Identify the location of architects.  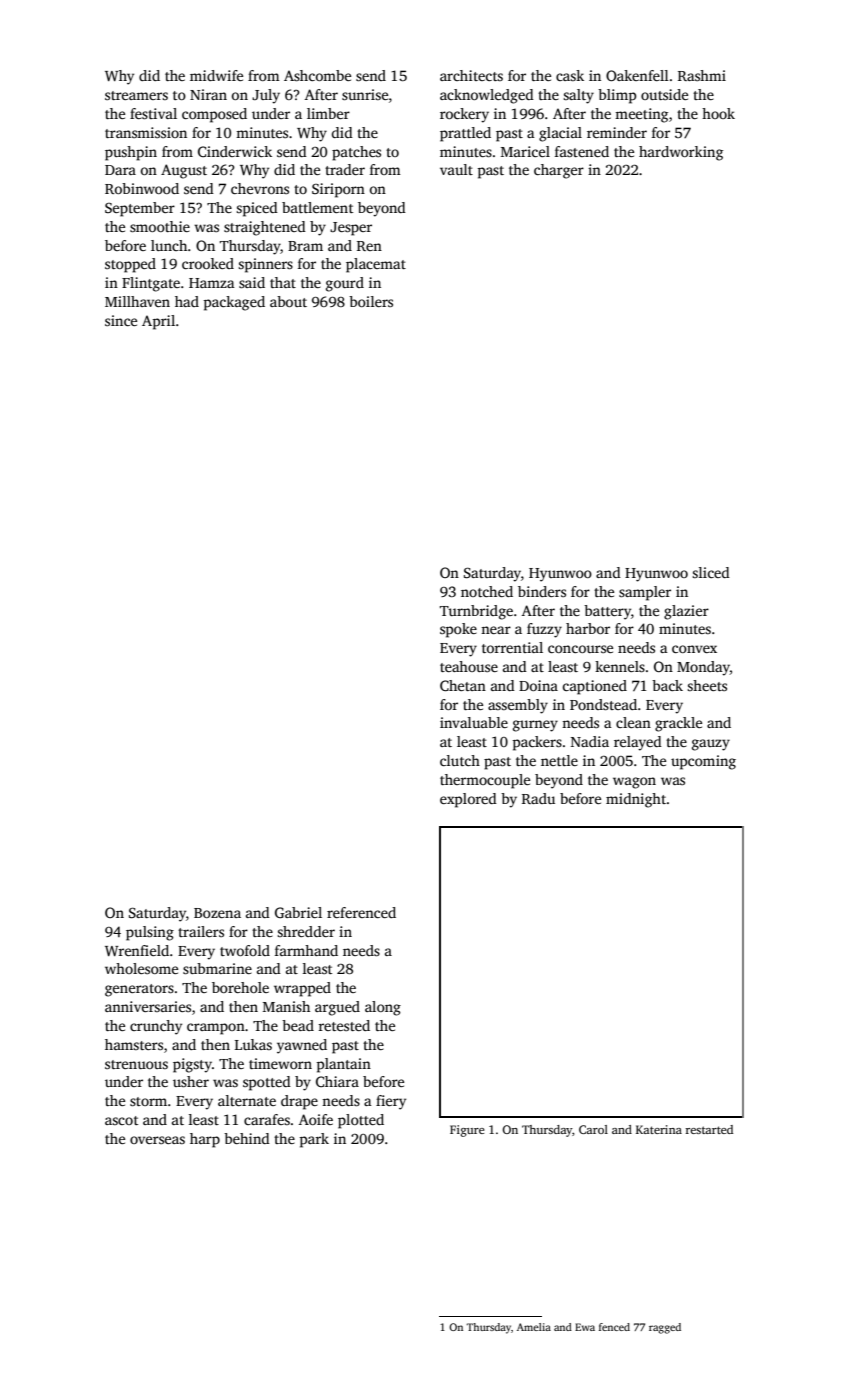
(471, 75).
